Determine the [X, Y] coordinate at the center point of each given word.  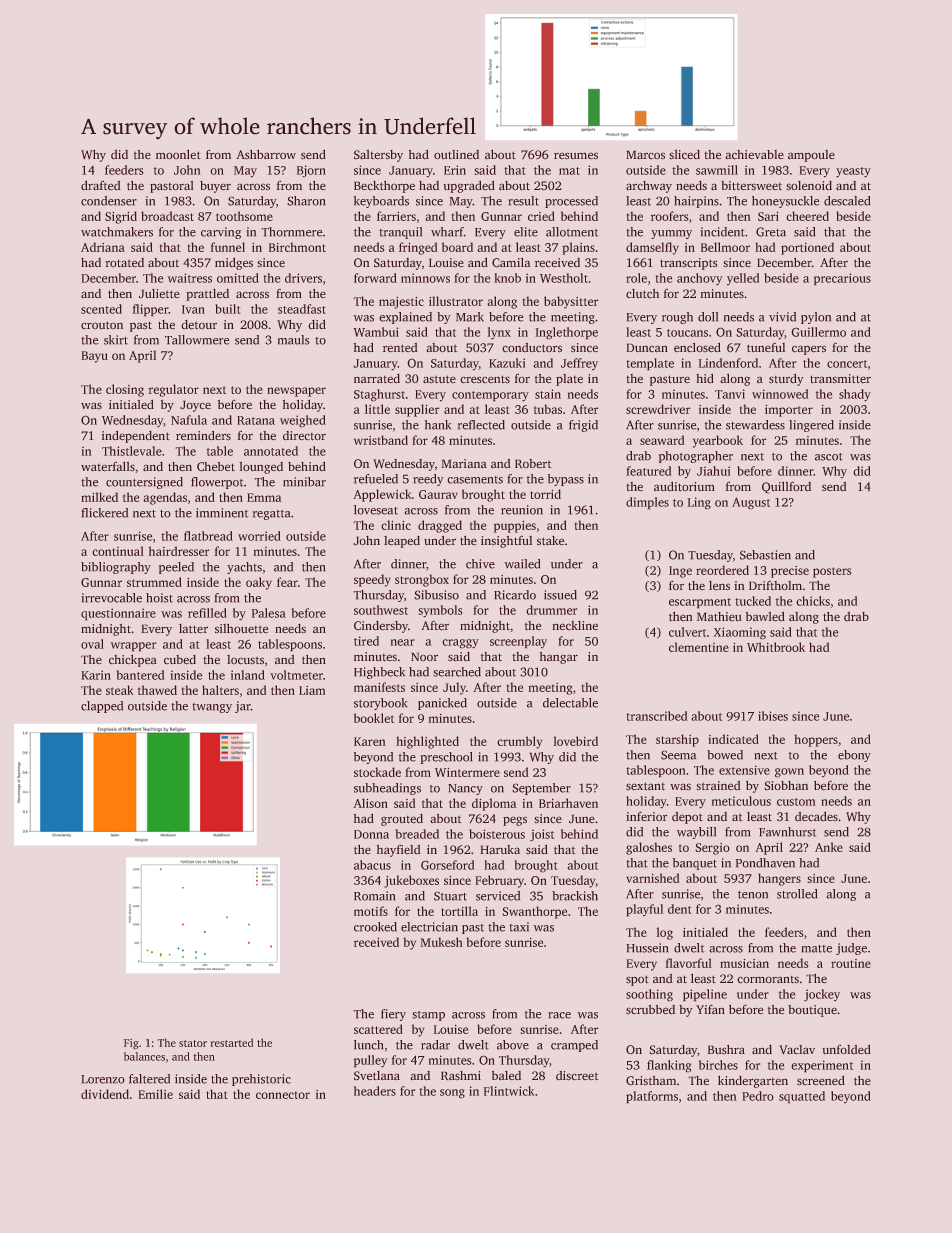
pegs [515, 821]
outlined [456, 155]
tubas [548, 409]
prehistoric [261, 1080]
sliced [684, 155]
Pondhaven [765, 863]
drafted [101, 185]
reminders [203, 435]
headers [375, 1091]
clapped [102, 707]
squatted [802, 1097]
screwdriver [658, 409]
